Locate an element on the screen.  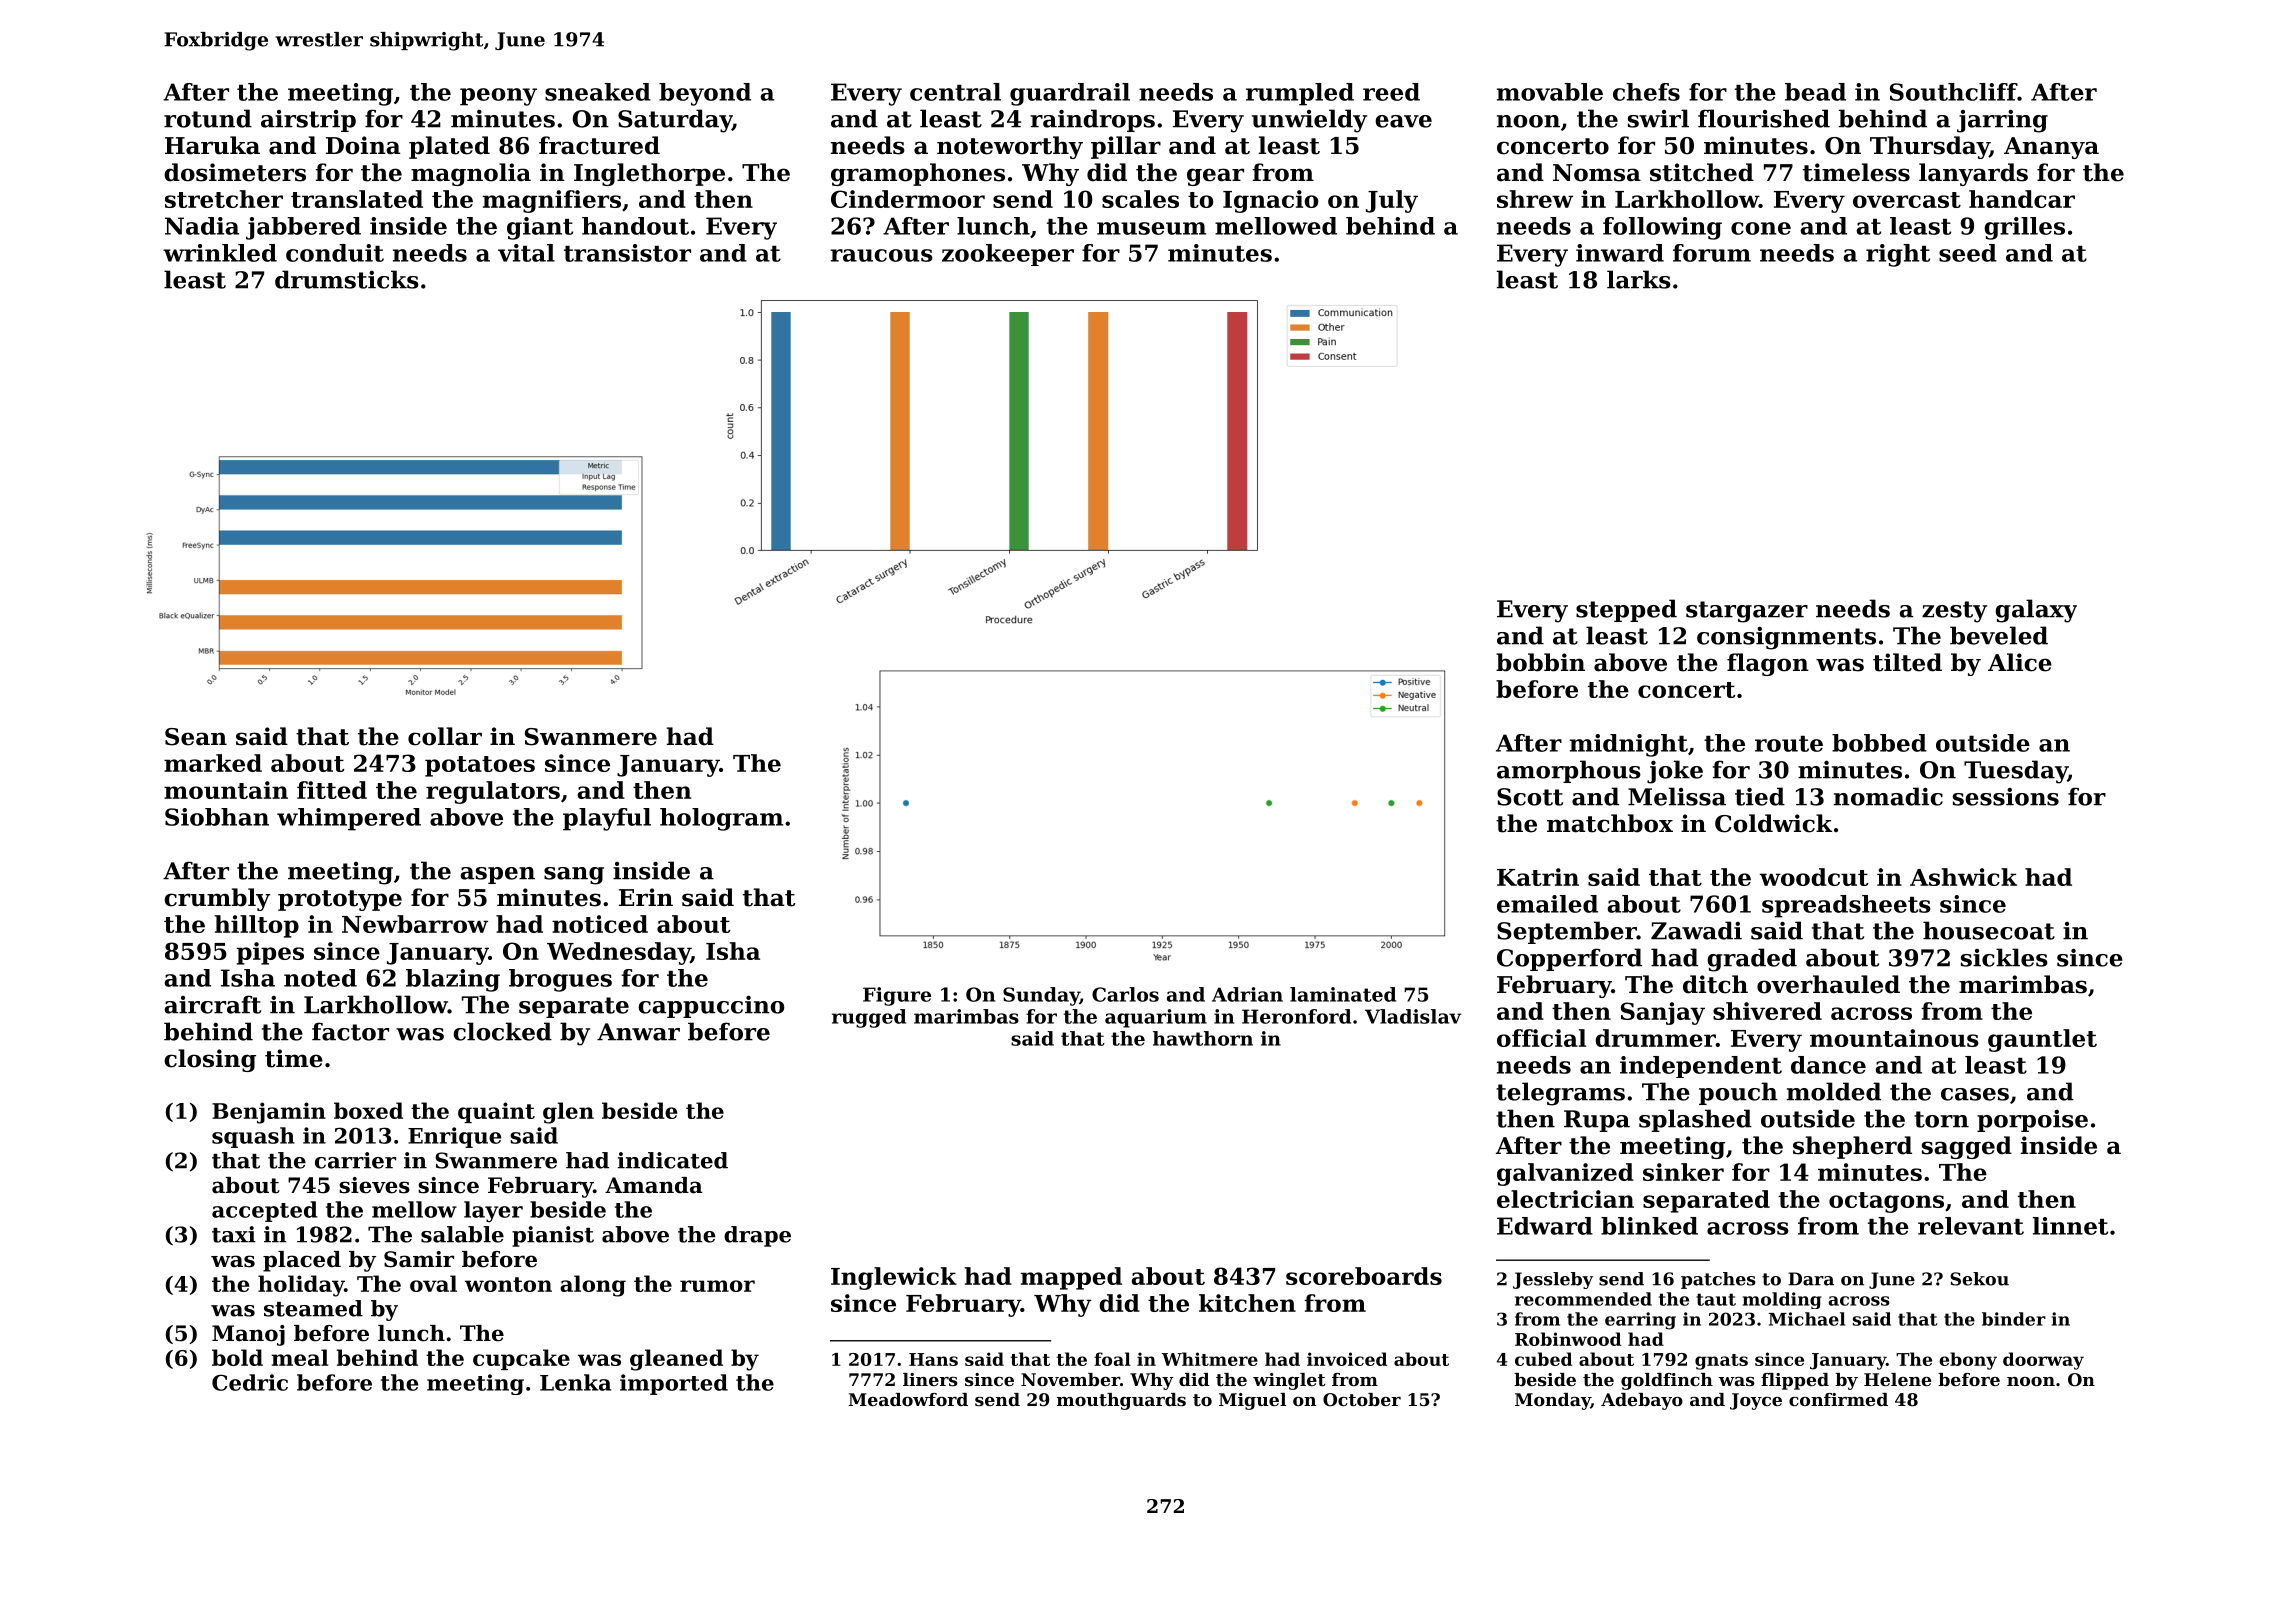
handout is located at coordinates (635, 226).
